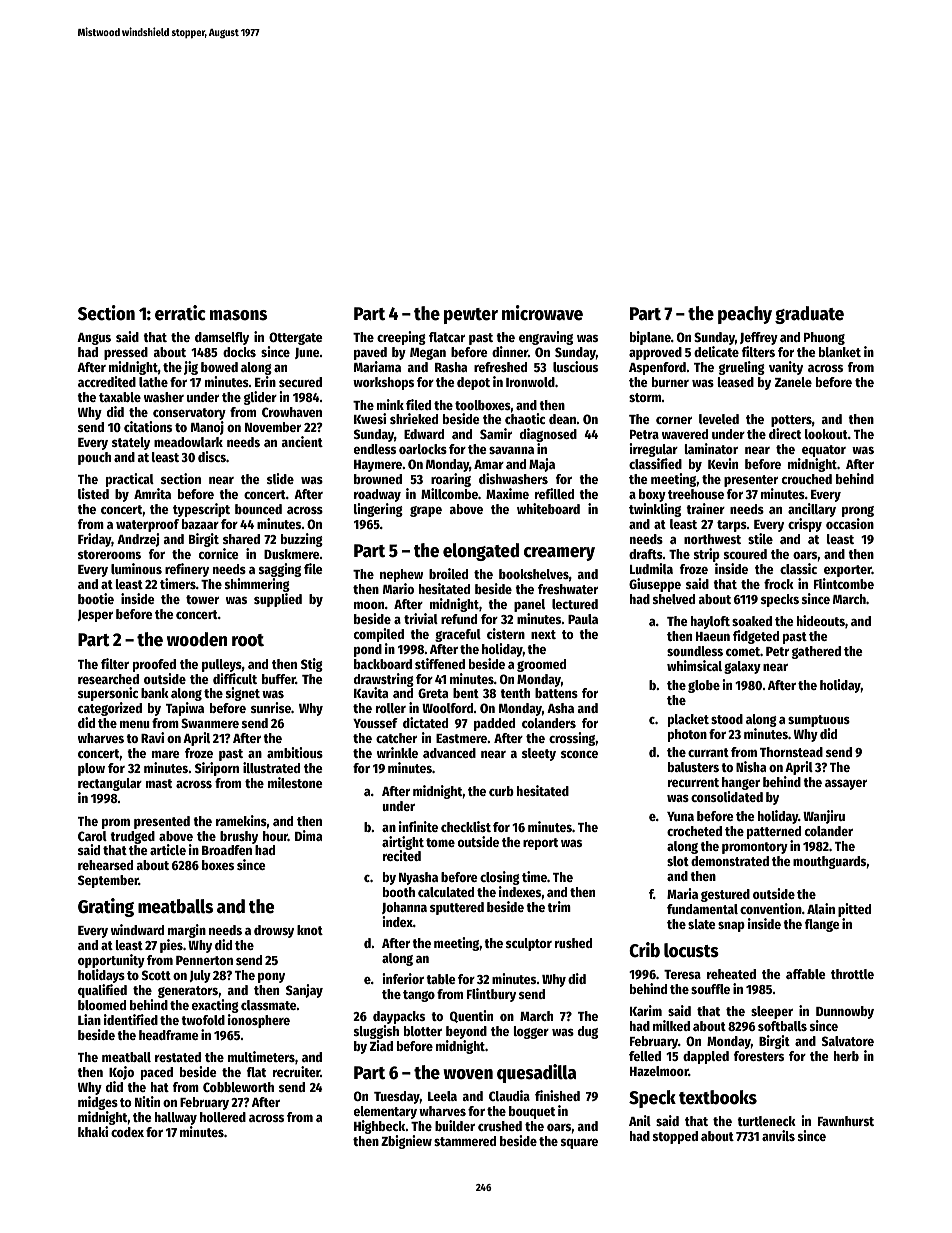 The height and width of the page is (1233, 952). I want to click on mouthguards, so click(830, 862).
